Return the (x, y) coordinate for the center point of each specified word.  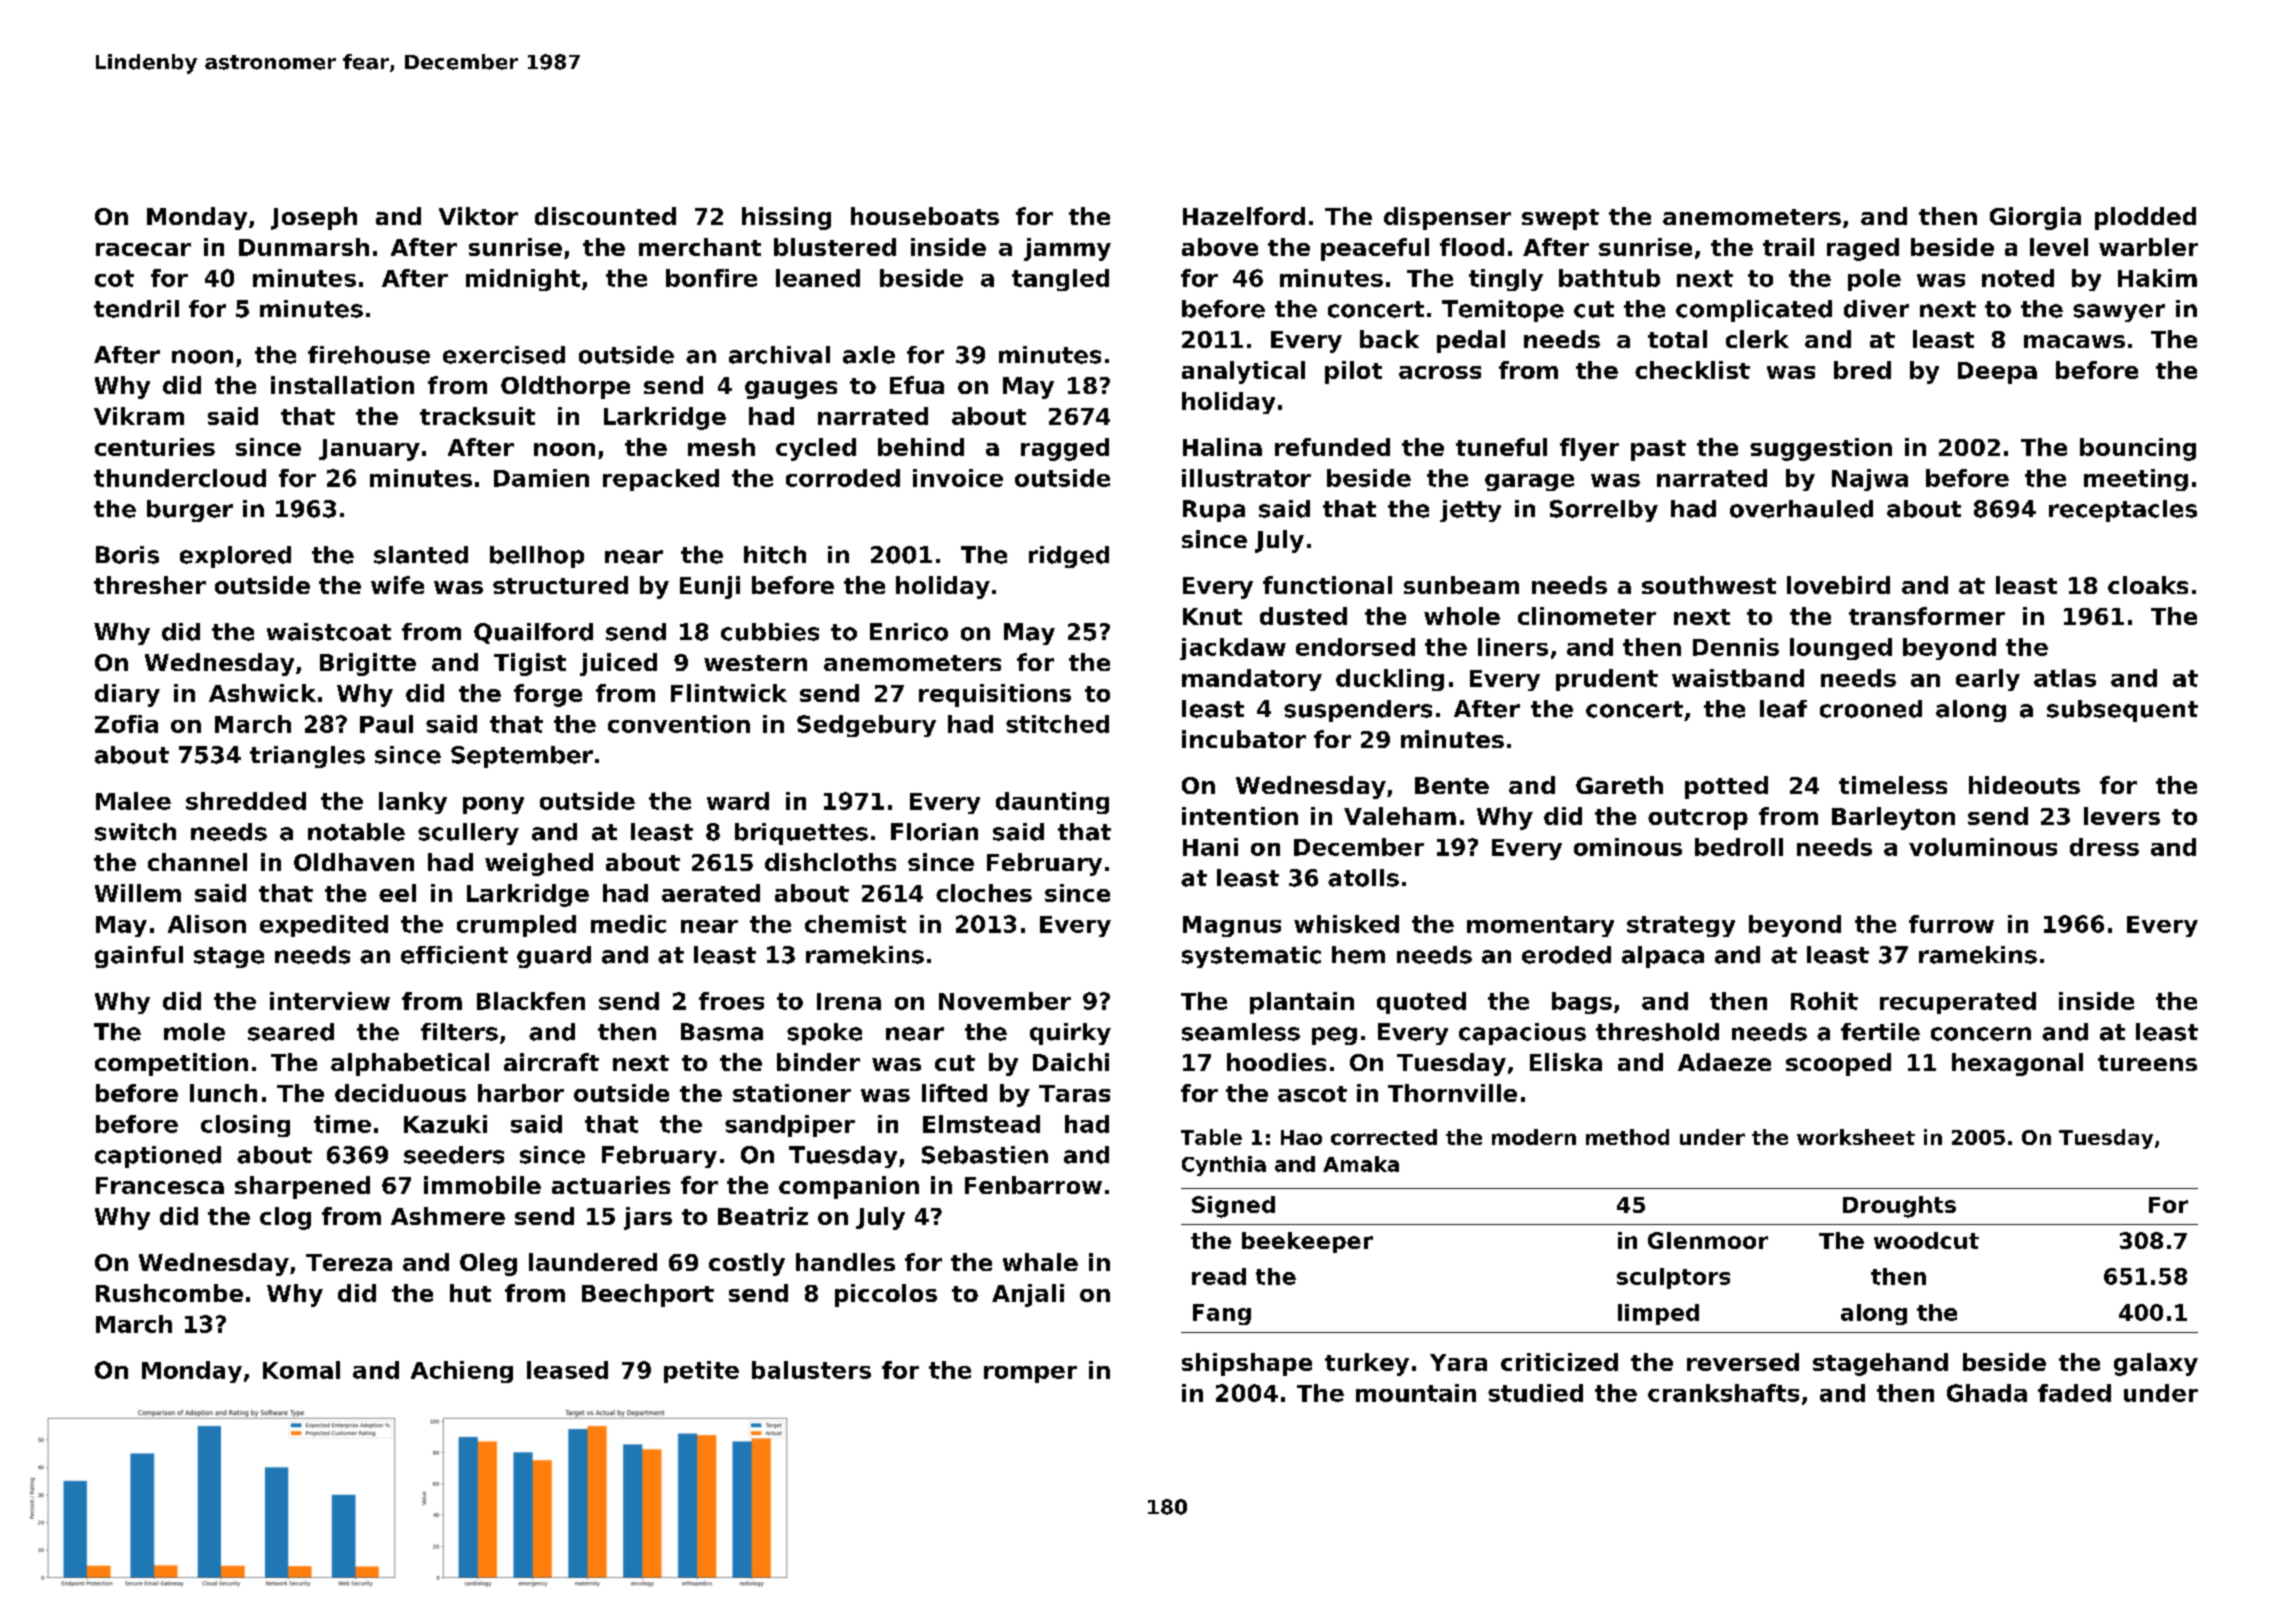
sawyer (2119, 313)
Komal (301, 1370)
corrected (1384, 1137)
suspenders (1358, 711)
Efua (917, 385)
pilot (1353, 372)
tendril (136, 309)
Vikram (139, 416)
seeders (454, 1155)
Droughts (1899, 1207)
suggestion (1821, 449)
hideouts (2024, 785)
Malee (133, 801)
